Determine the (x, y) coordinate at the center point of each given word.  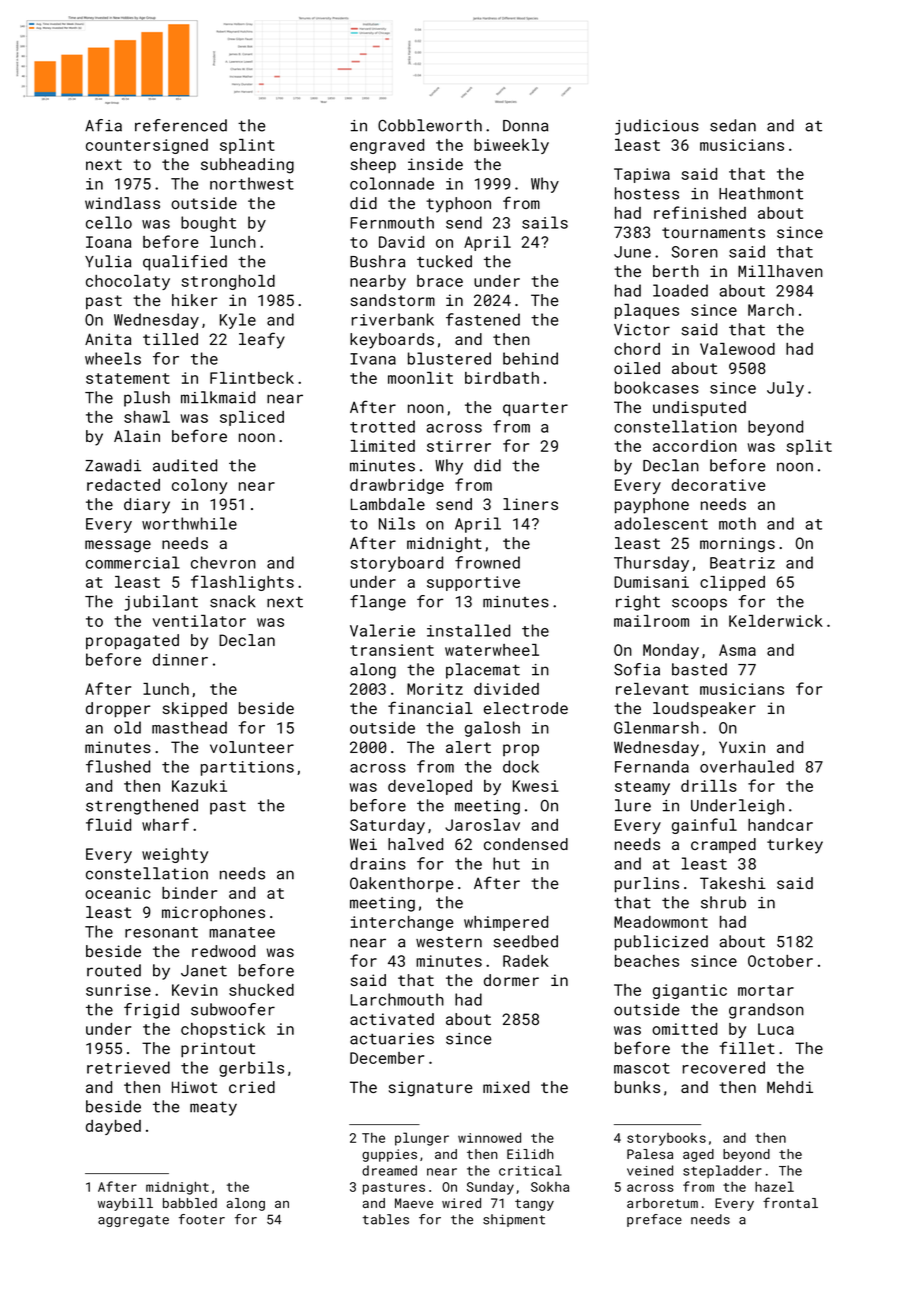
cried (252, 1087)
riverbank (393, 319)
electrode (526, 708)
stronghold (228, 282)
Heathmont (761, 193)
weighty (175, 855)
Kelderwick (776, 621)
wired (461, 1203)
